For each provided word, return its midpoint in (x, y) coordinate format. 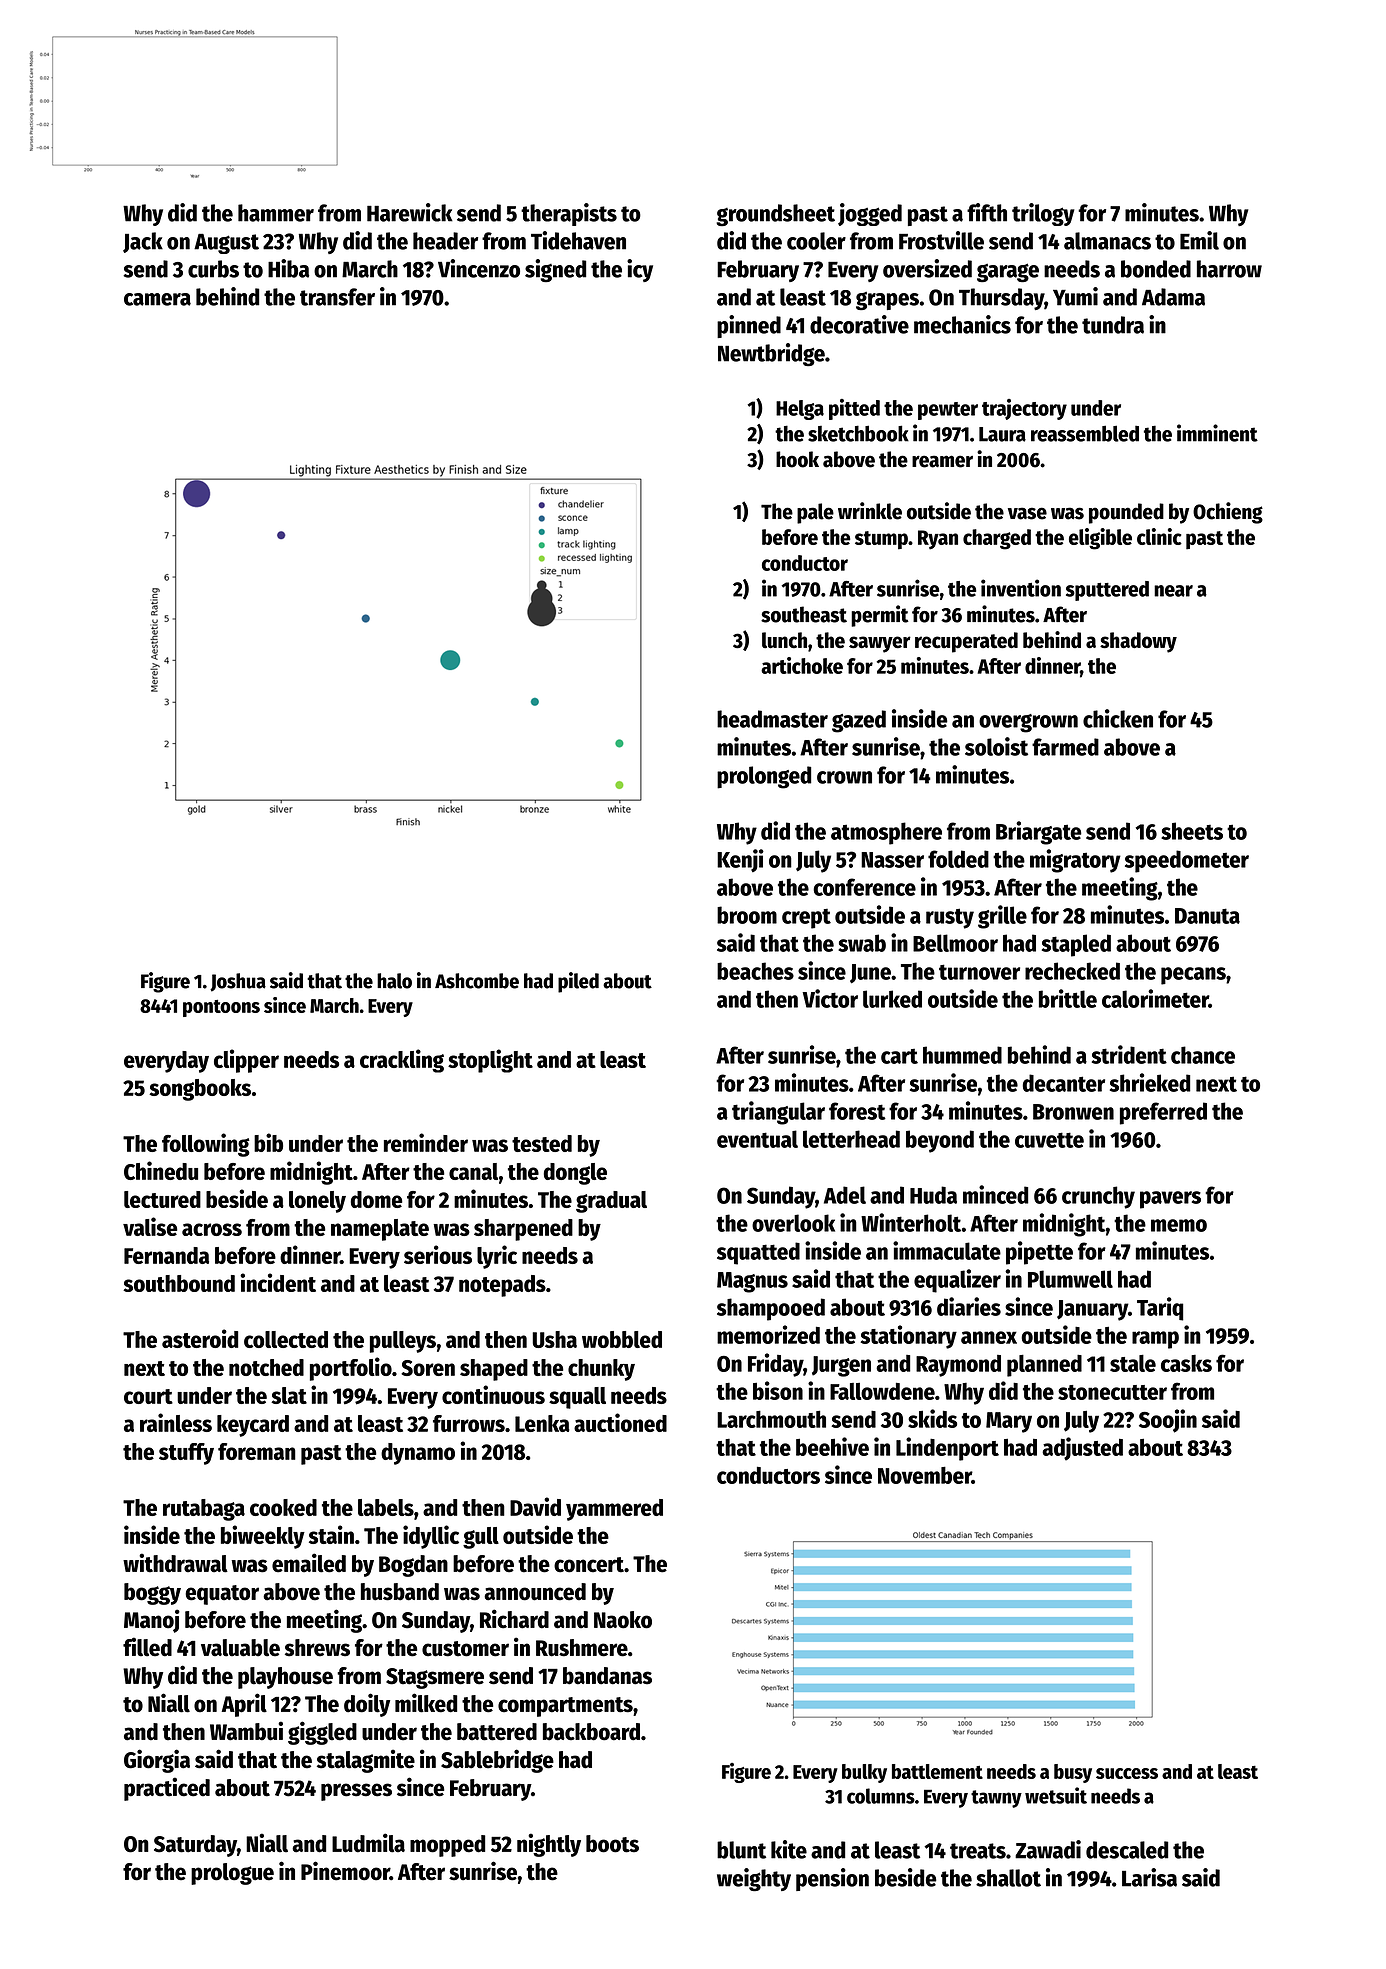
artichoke (802, 665)
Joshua (238, 982)
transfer (337, 297)
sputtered (1107, 591)
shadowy (1138, 642)
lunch (784, 640)
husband (400, 1592)
